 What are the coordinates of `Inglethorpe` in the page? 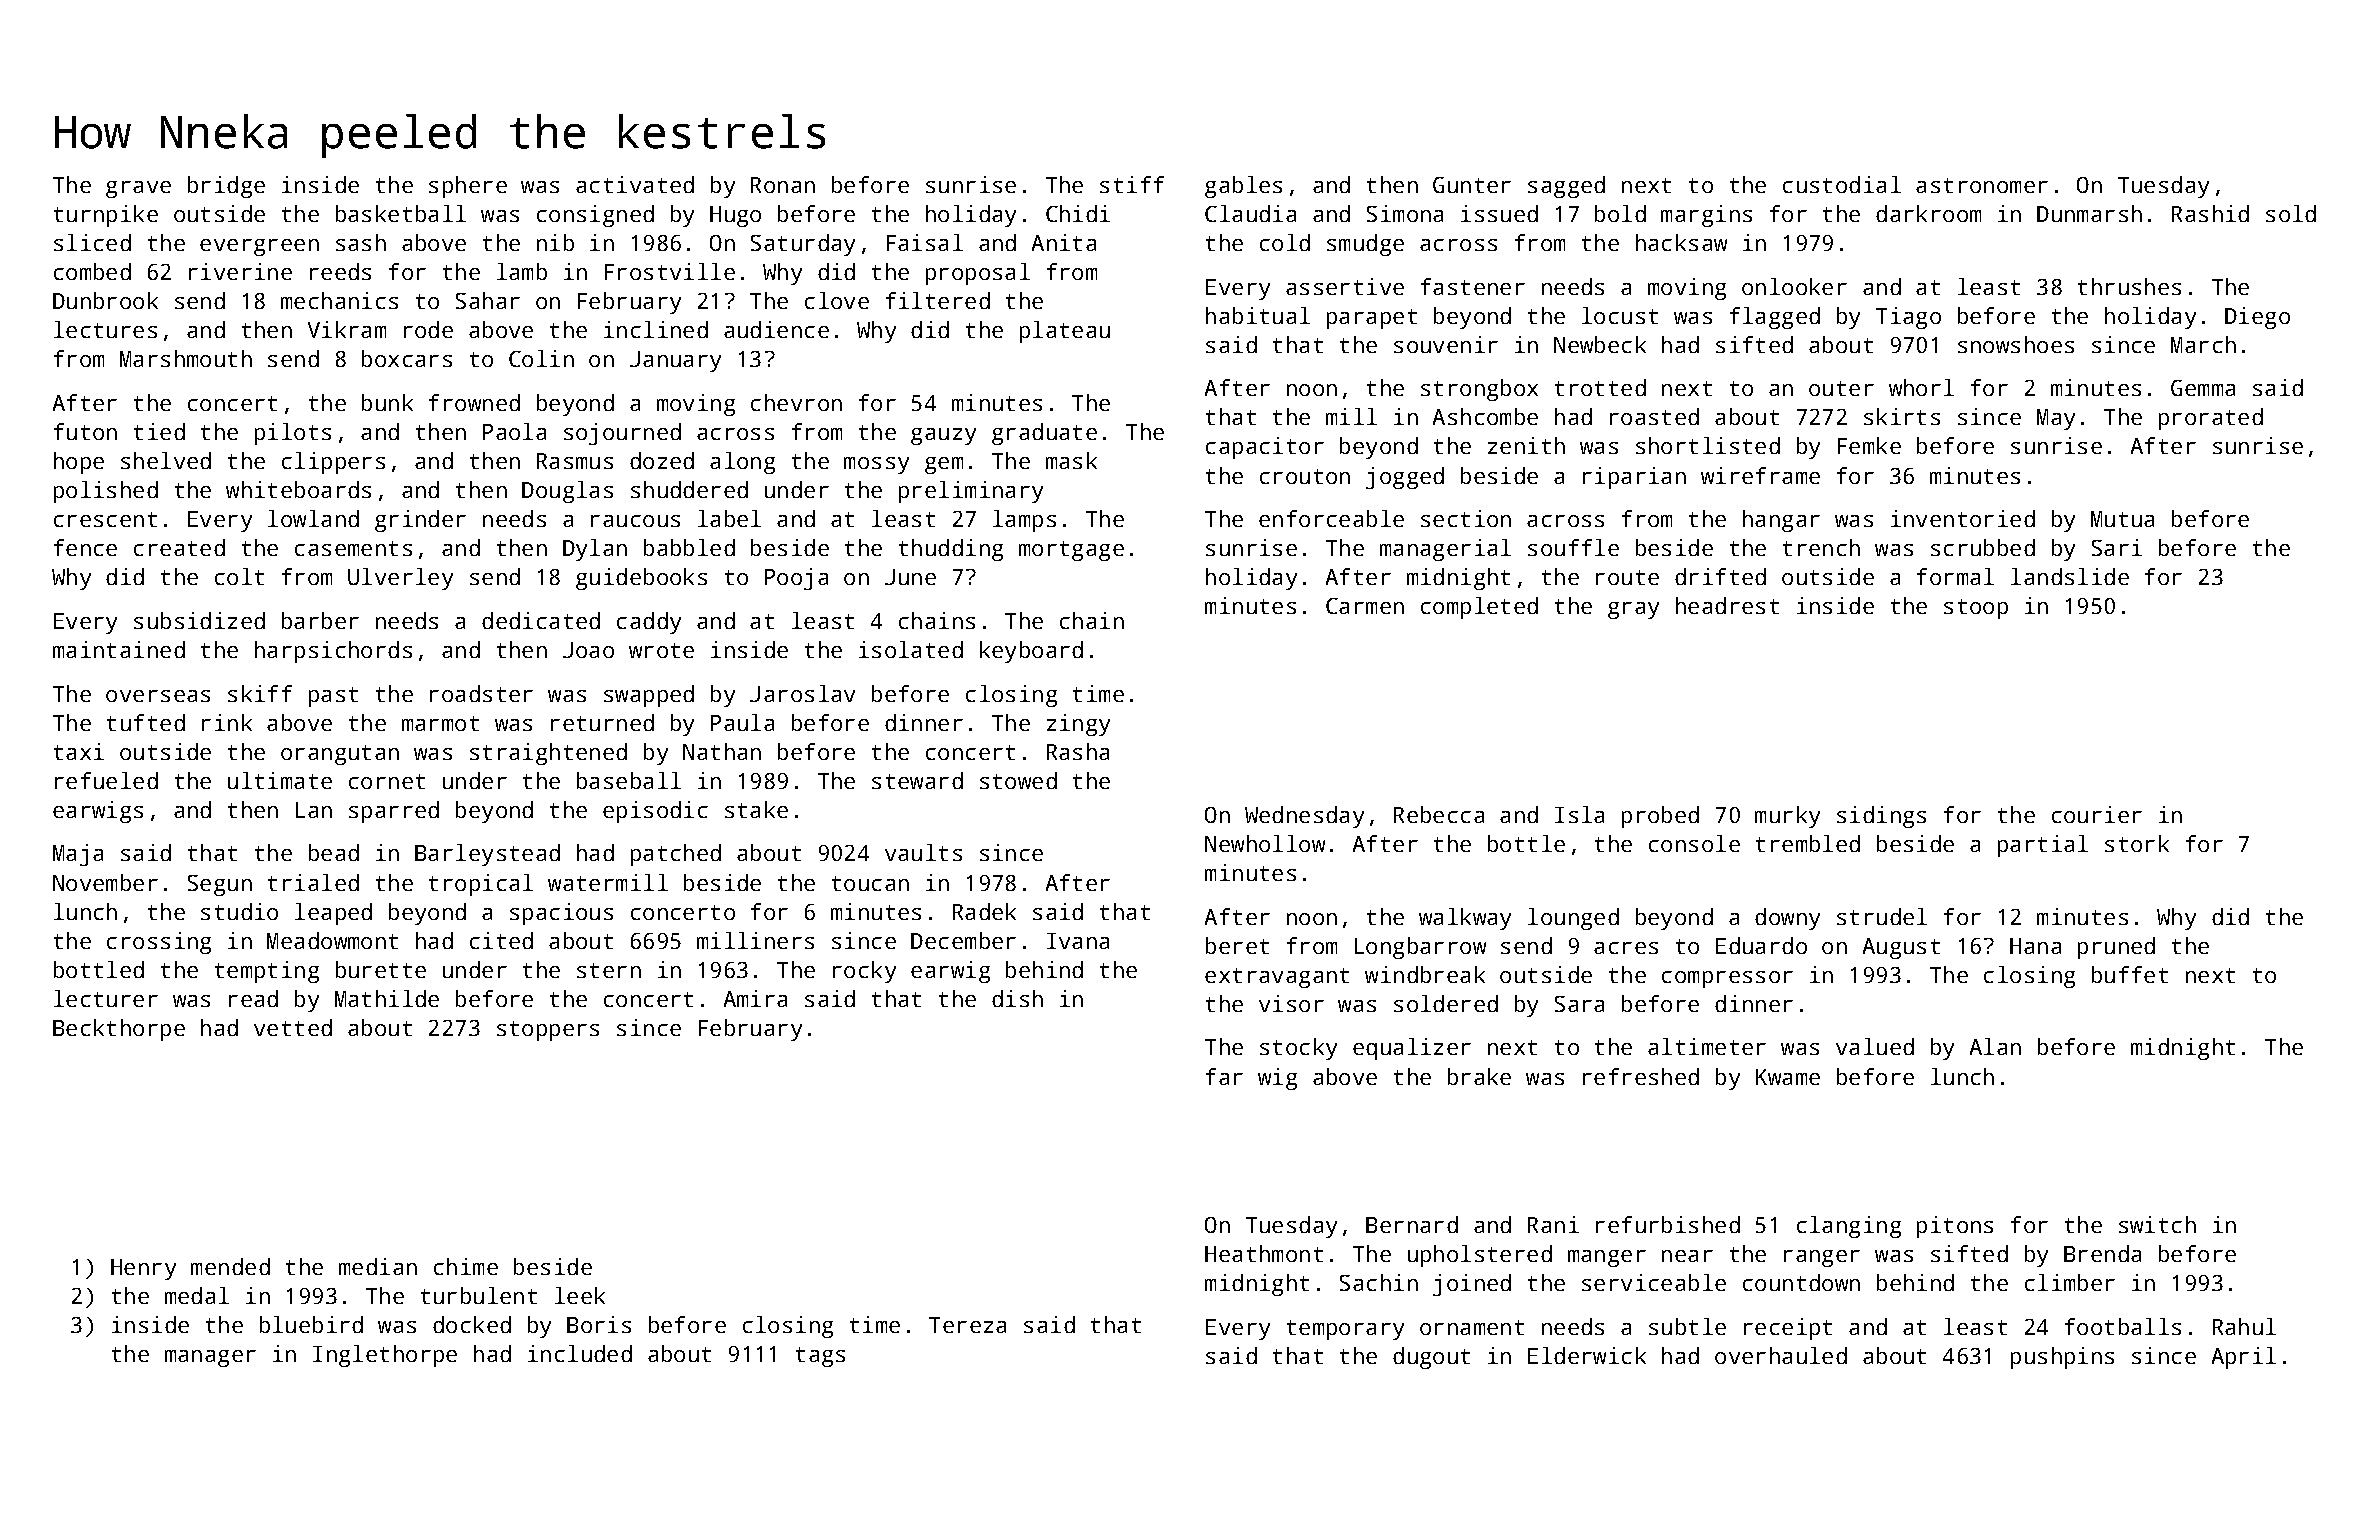 It's located at (385, 1356).
